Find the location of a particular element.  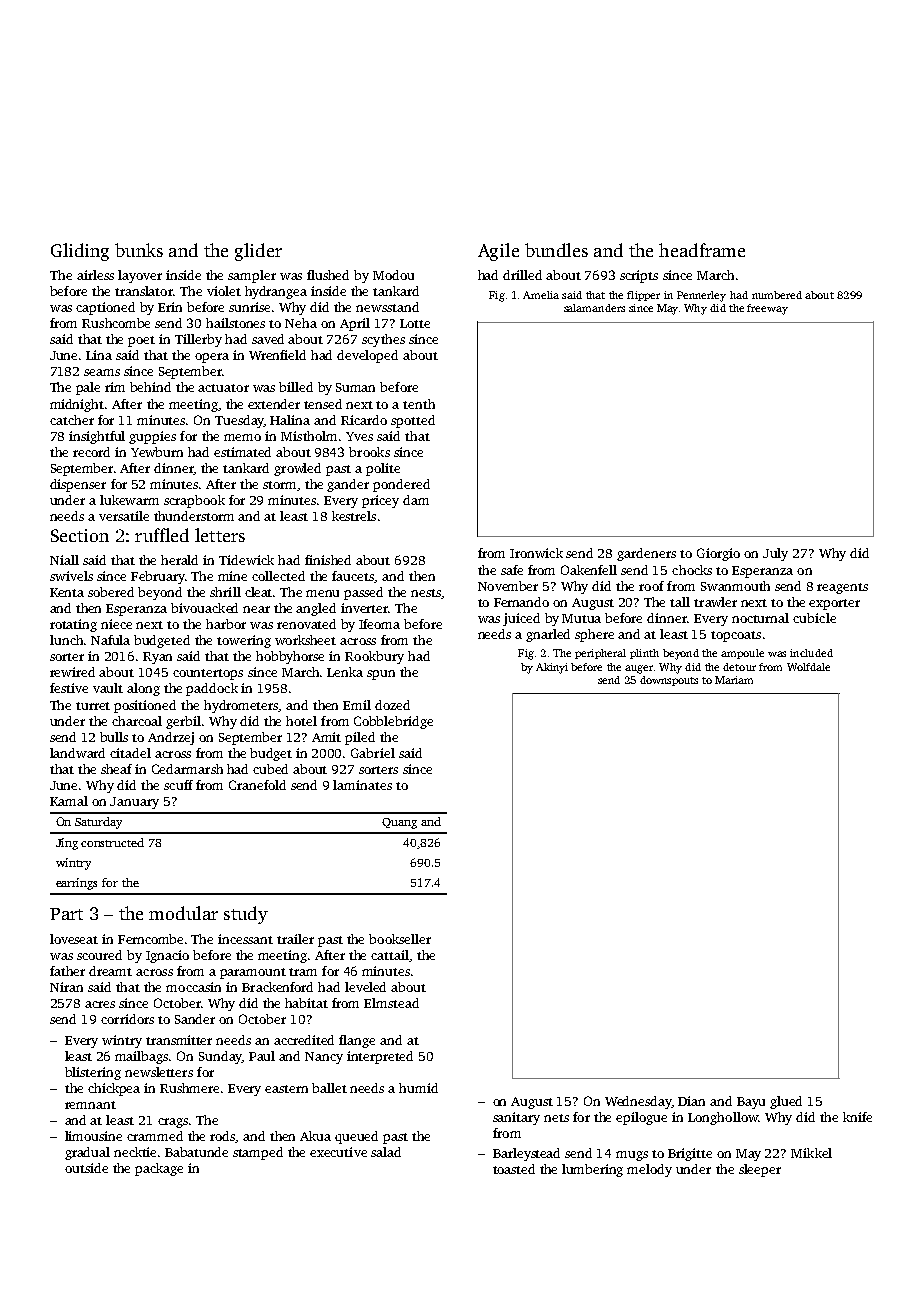

bunks is located at coordinates (139, 250).
